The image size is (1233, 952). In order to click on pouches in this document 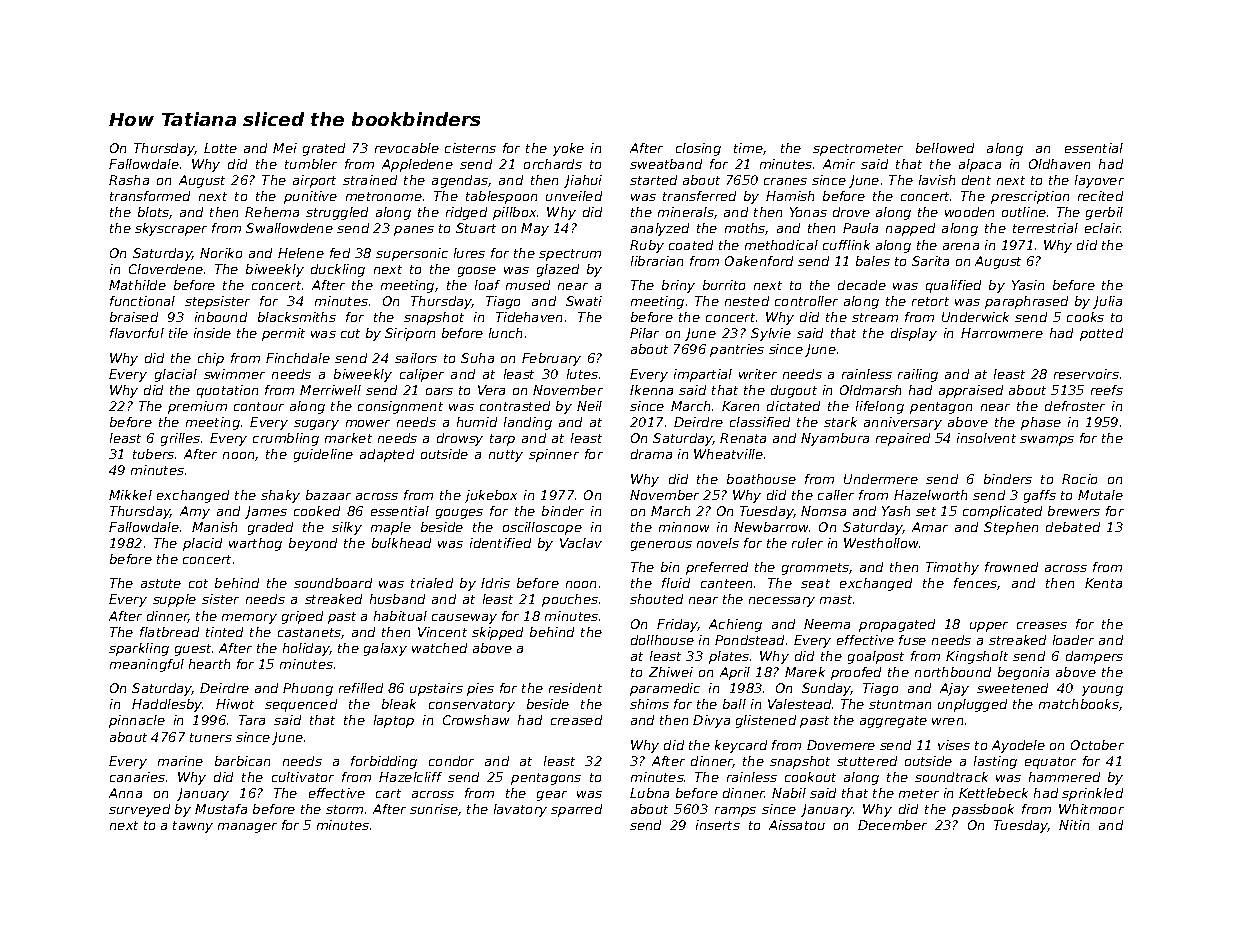, I will do `click(570, 600)`.
